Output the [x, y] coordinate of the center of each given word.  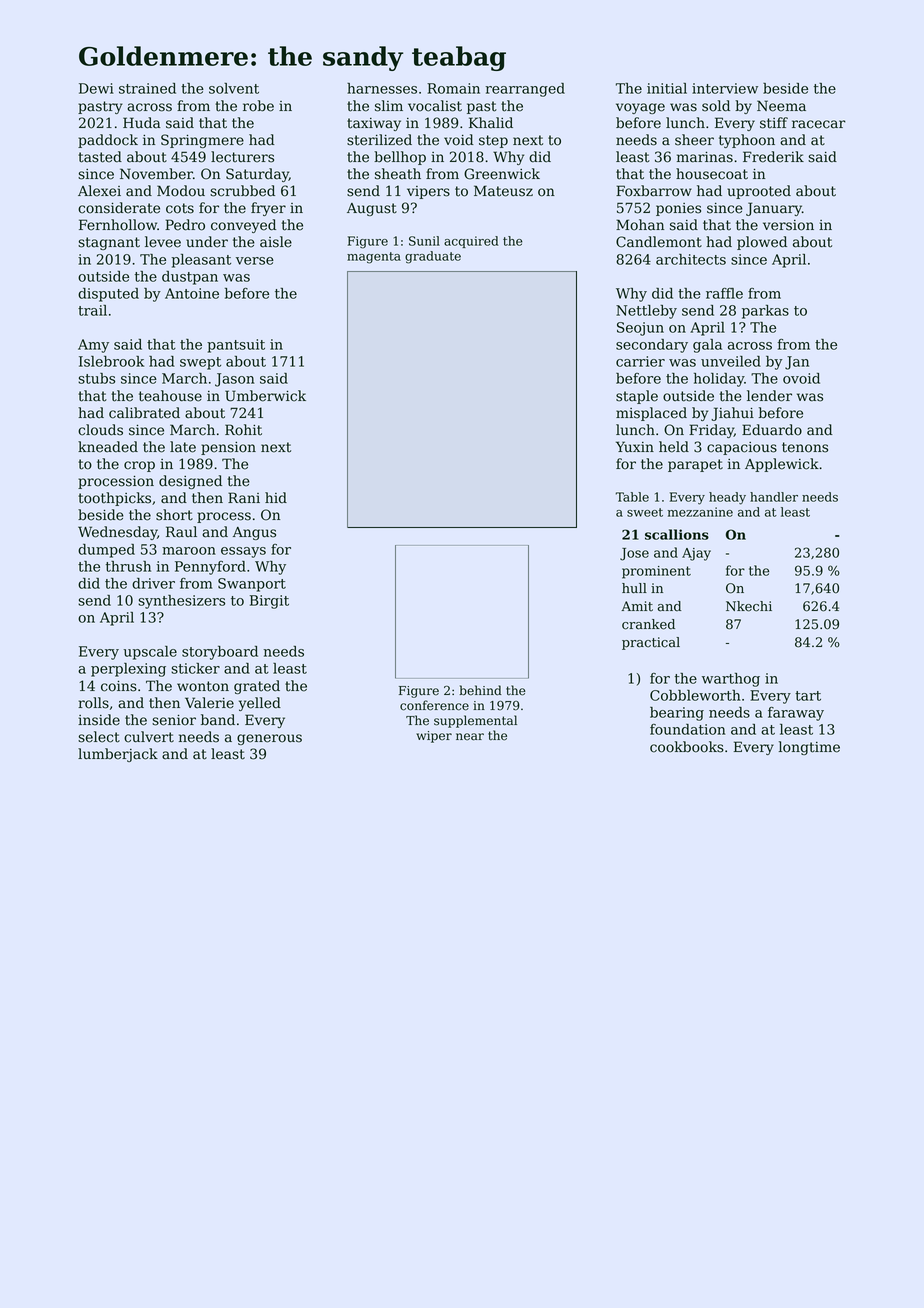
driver [153, 583]
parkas [765, 312]
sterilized [379, 140]
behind [480, 690]
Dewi [96, 88]
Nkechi [749, 606]
